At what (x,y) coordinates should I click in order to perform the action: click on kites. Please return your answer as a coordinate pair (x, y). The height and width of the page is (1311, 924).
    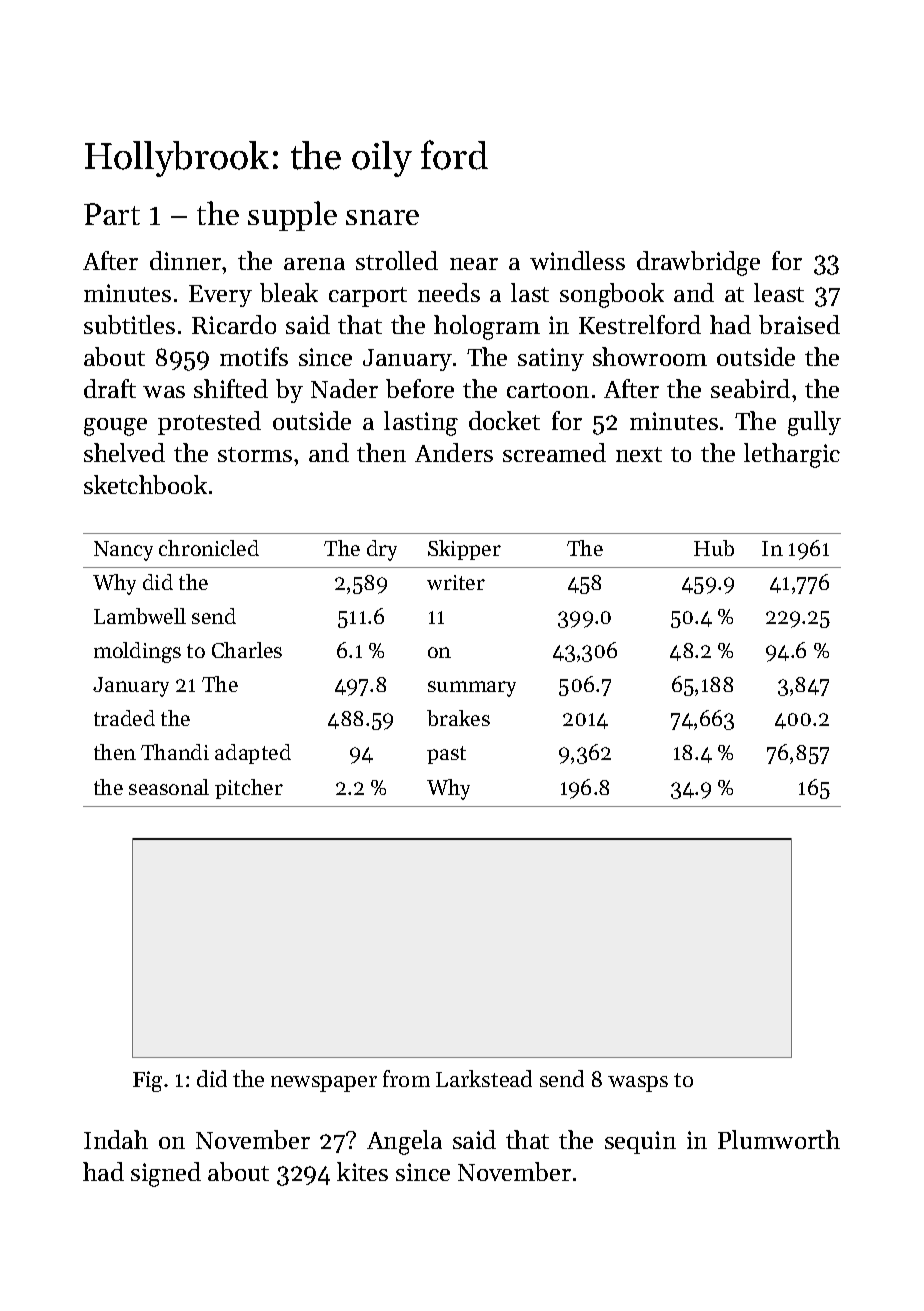
    Looking at the image, I should click on (362, 1171).
